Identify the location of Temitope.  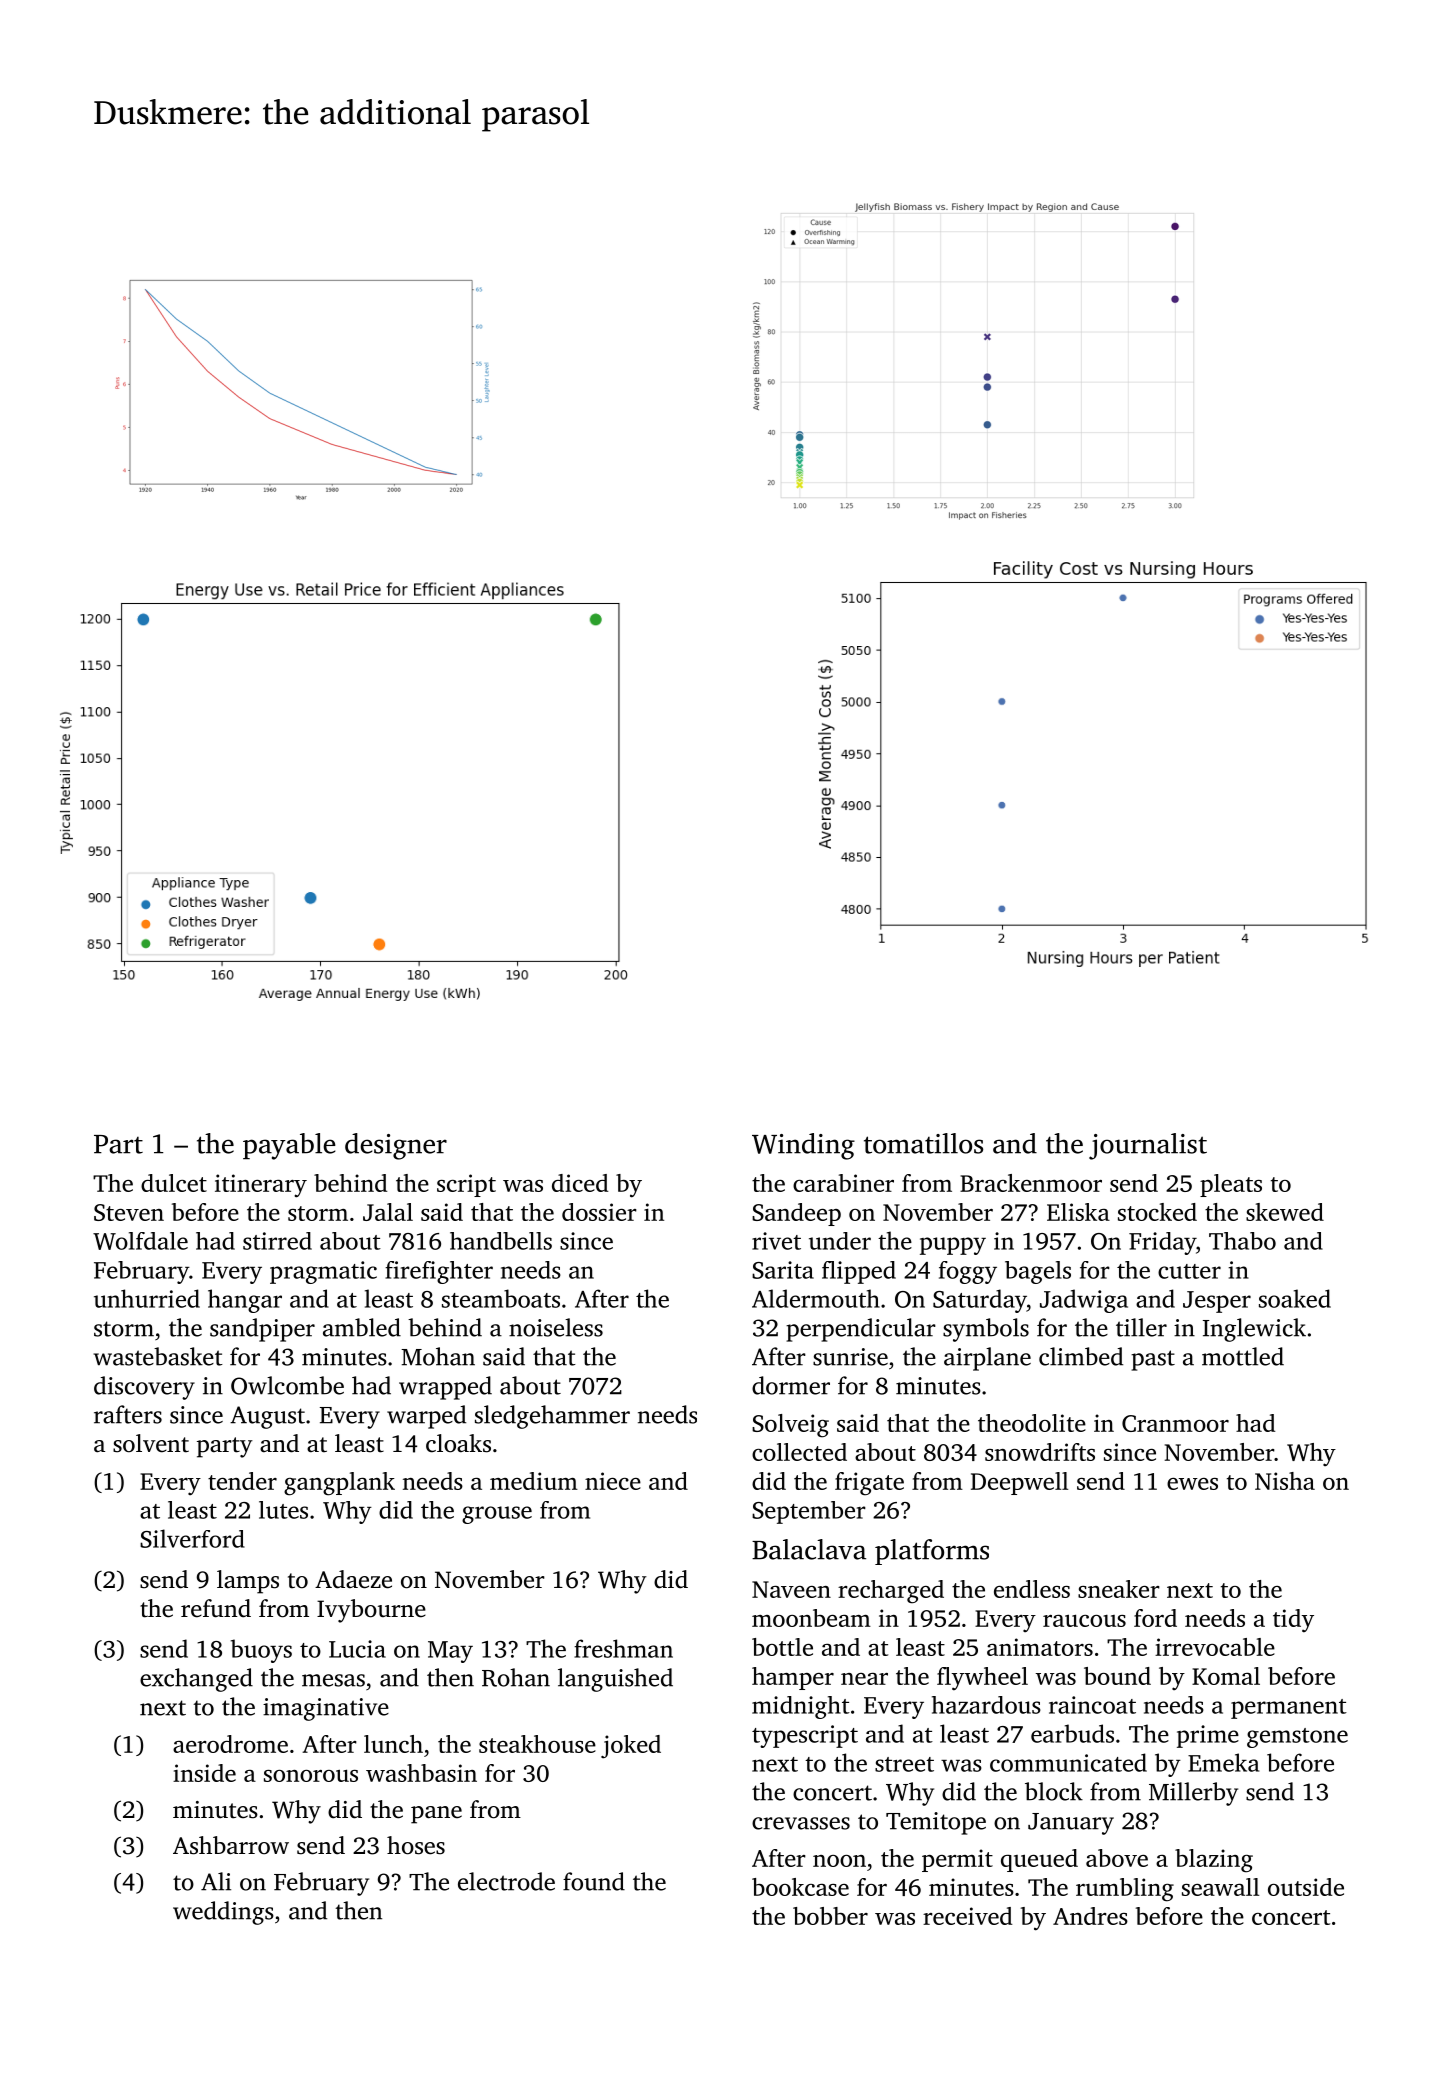
(936, 1823).
